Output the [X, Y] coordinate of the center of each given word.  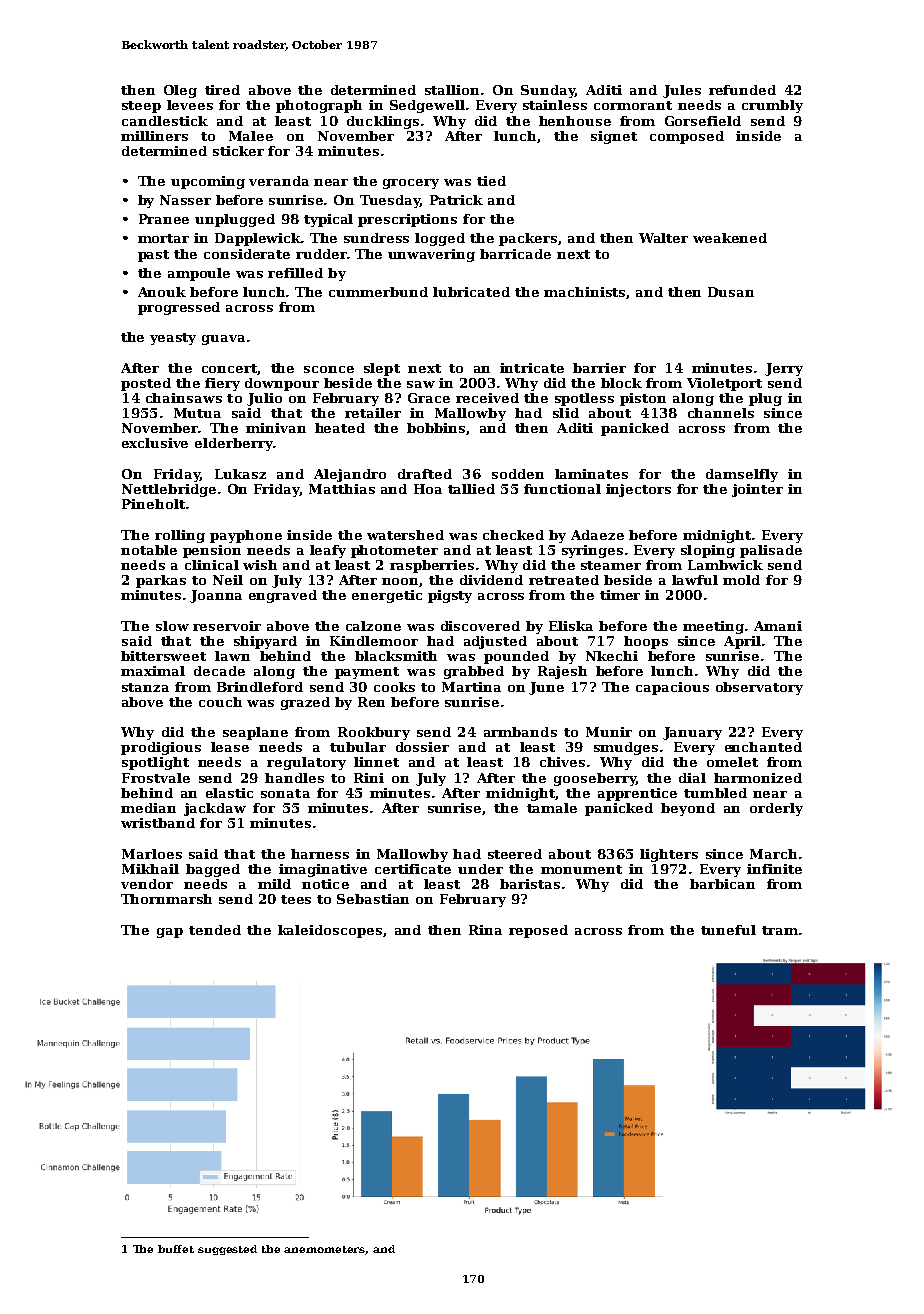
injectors [638, 490]
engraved [283, 596]
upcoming [208, 182]
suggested [227, 1250]
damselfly [742, 475]
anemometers [325, 1250]
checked [513, 535]
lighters [669, 855]
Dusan [731, 292]
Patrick [456, 200]
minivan [276, 428]
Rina [485, 930]
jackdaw [215, 809]
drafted [425, 474]
